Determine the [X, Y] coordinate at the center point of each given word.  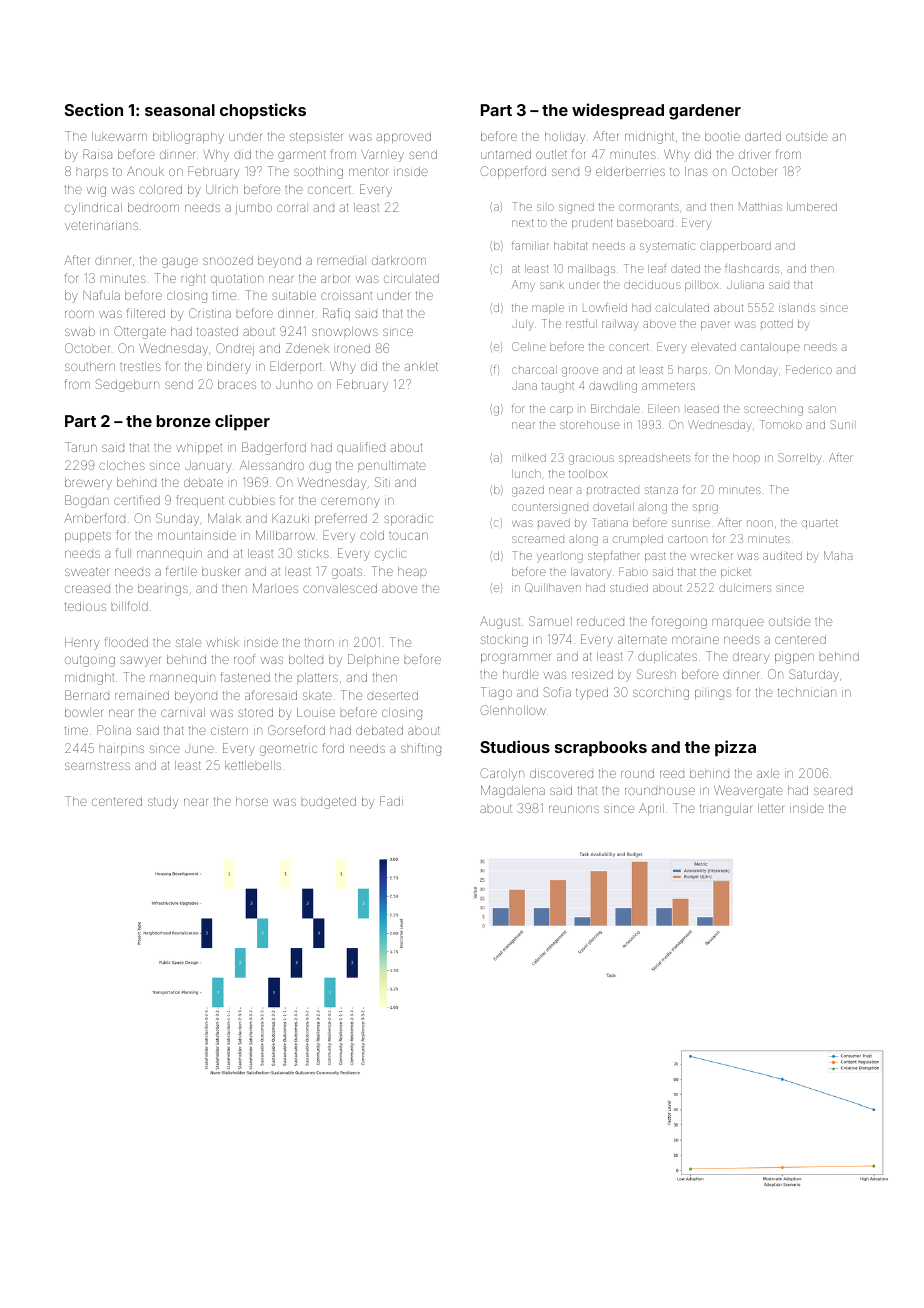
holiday [565, 138]
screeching [773, 410]
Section [94, 109]
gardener [705, 112]
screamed [538, 539]
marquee [738, 623]
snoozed [228, 260]
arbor [335, 278]
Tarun [81, 447]
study [163, 803]
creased [87, 589]
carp [561, 410]
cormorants [649, 207]
